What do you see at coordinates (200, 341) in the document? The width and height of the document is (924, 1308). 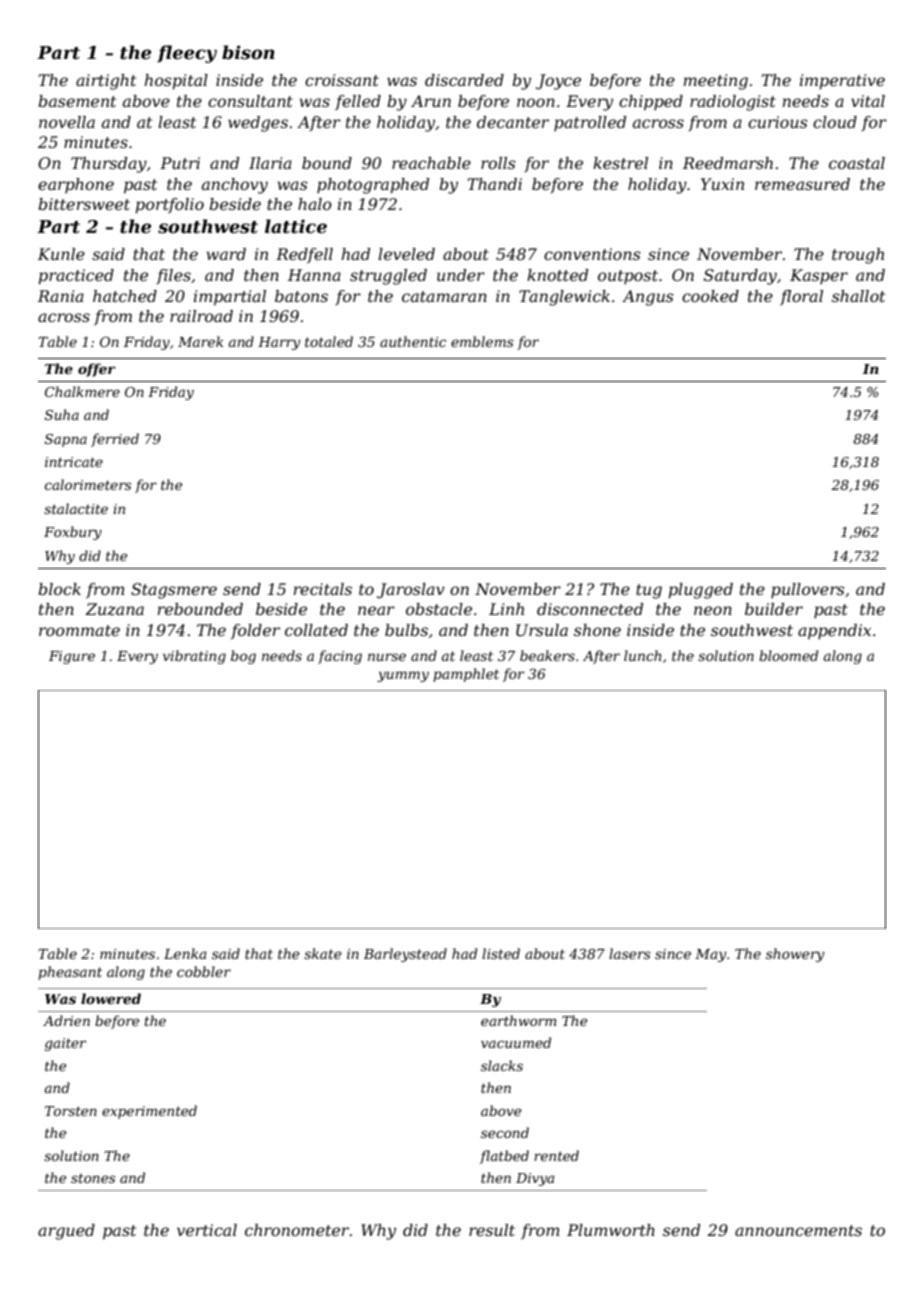 I see `Marek` at bounding box center [200, 341].
